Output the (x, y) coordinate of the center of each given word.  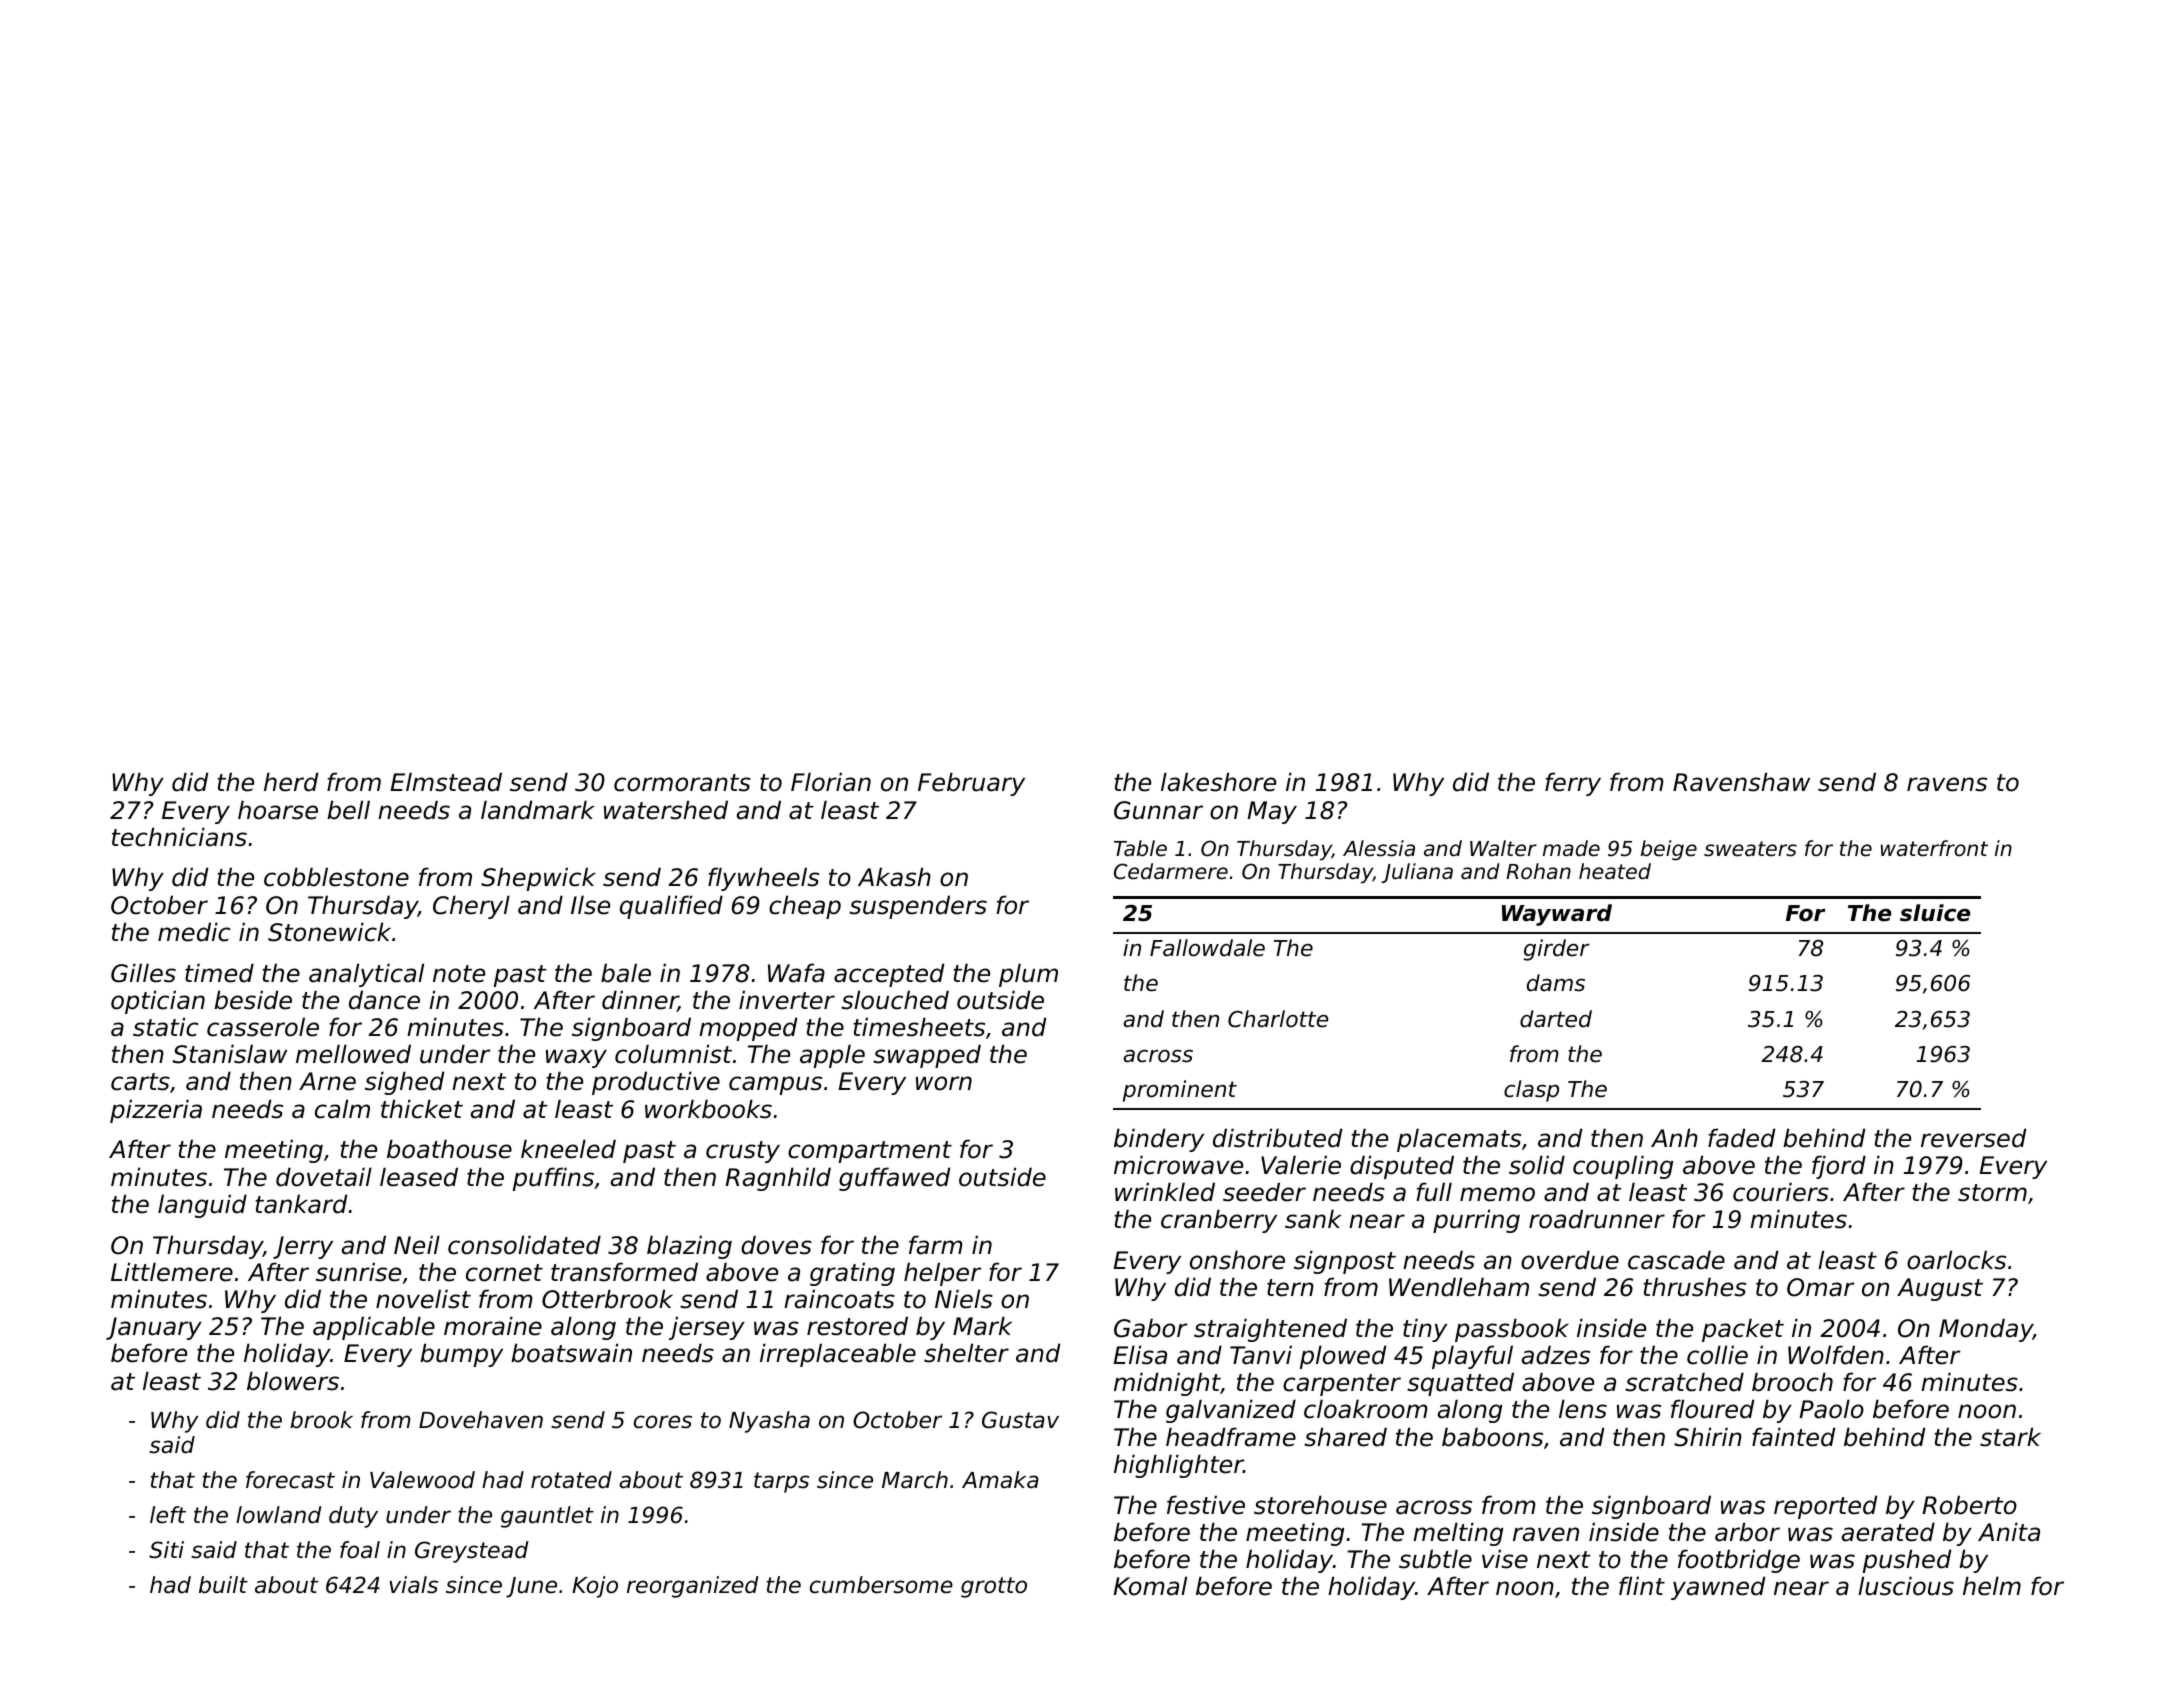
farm (936, 1245)
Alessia (1379, 848)
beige (1669, 850)
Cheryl (471, 907)
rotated (571, 1480)
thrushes (1694, 1287)
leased (419, 1177)
